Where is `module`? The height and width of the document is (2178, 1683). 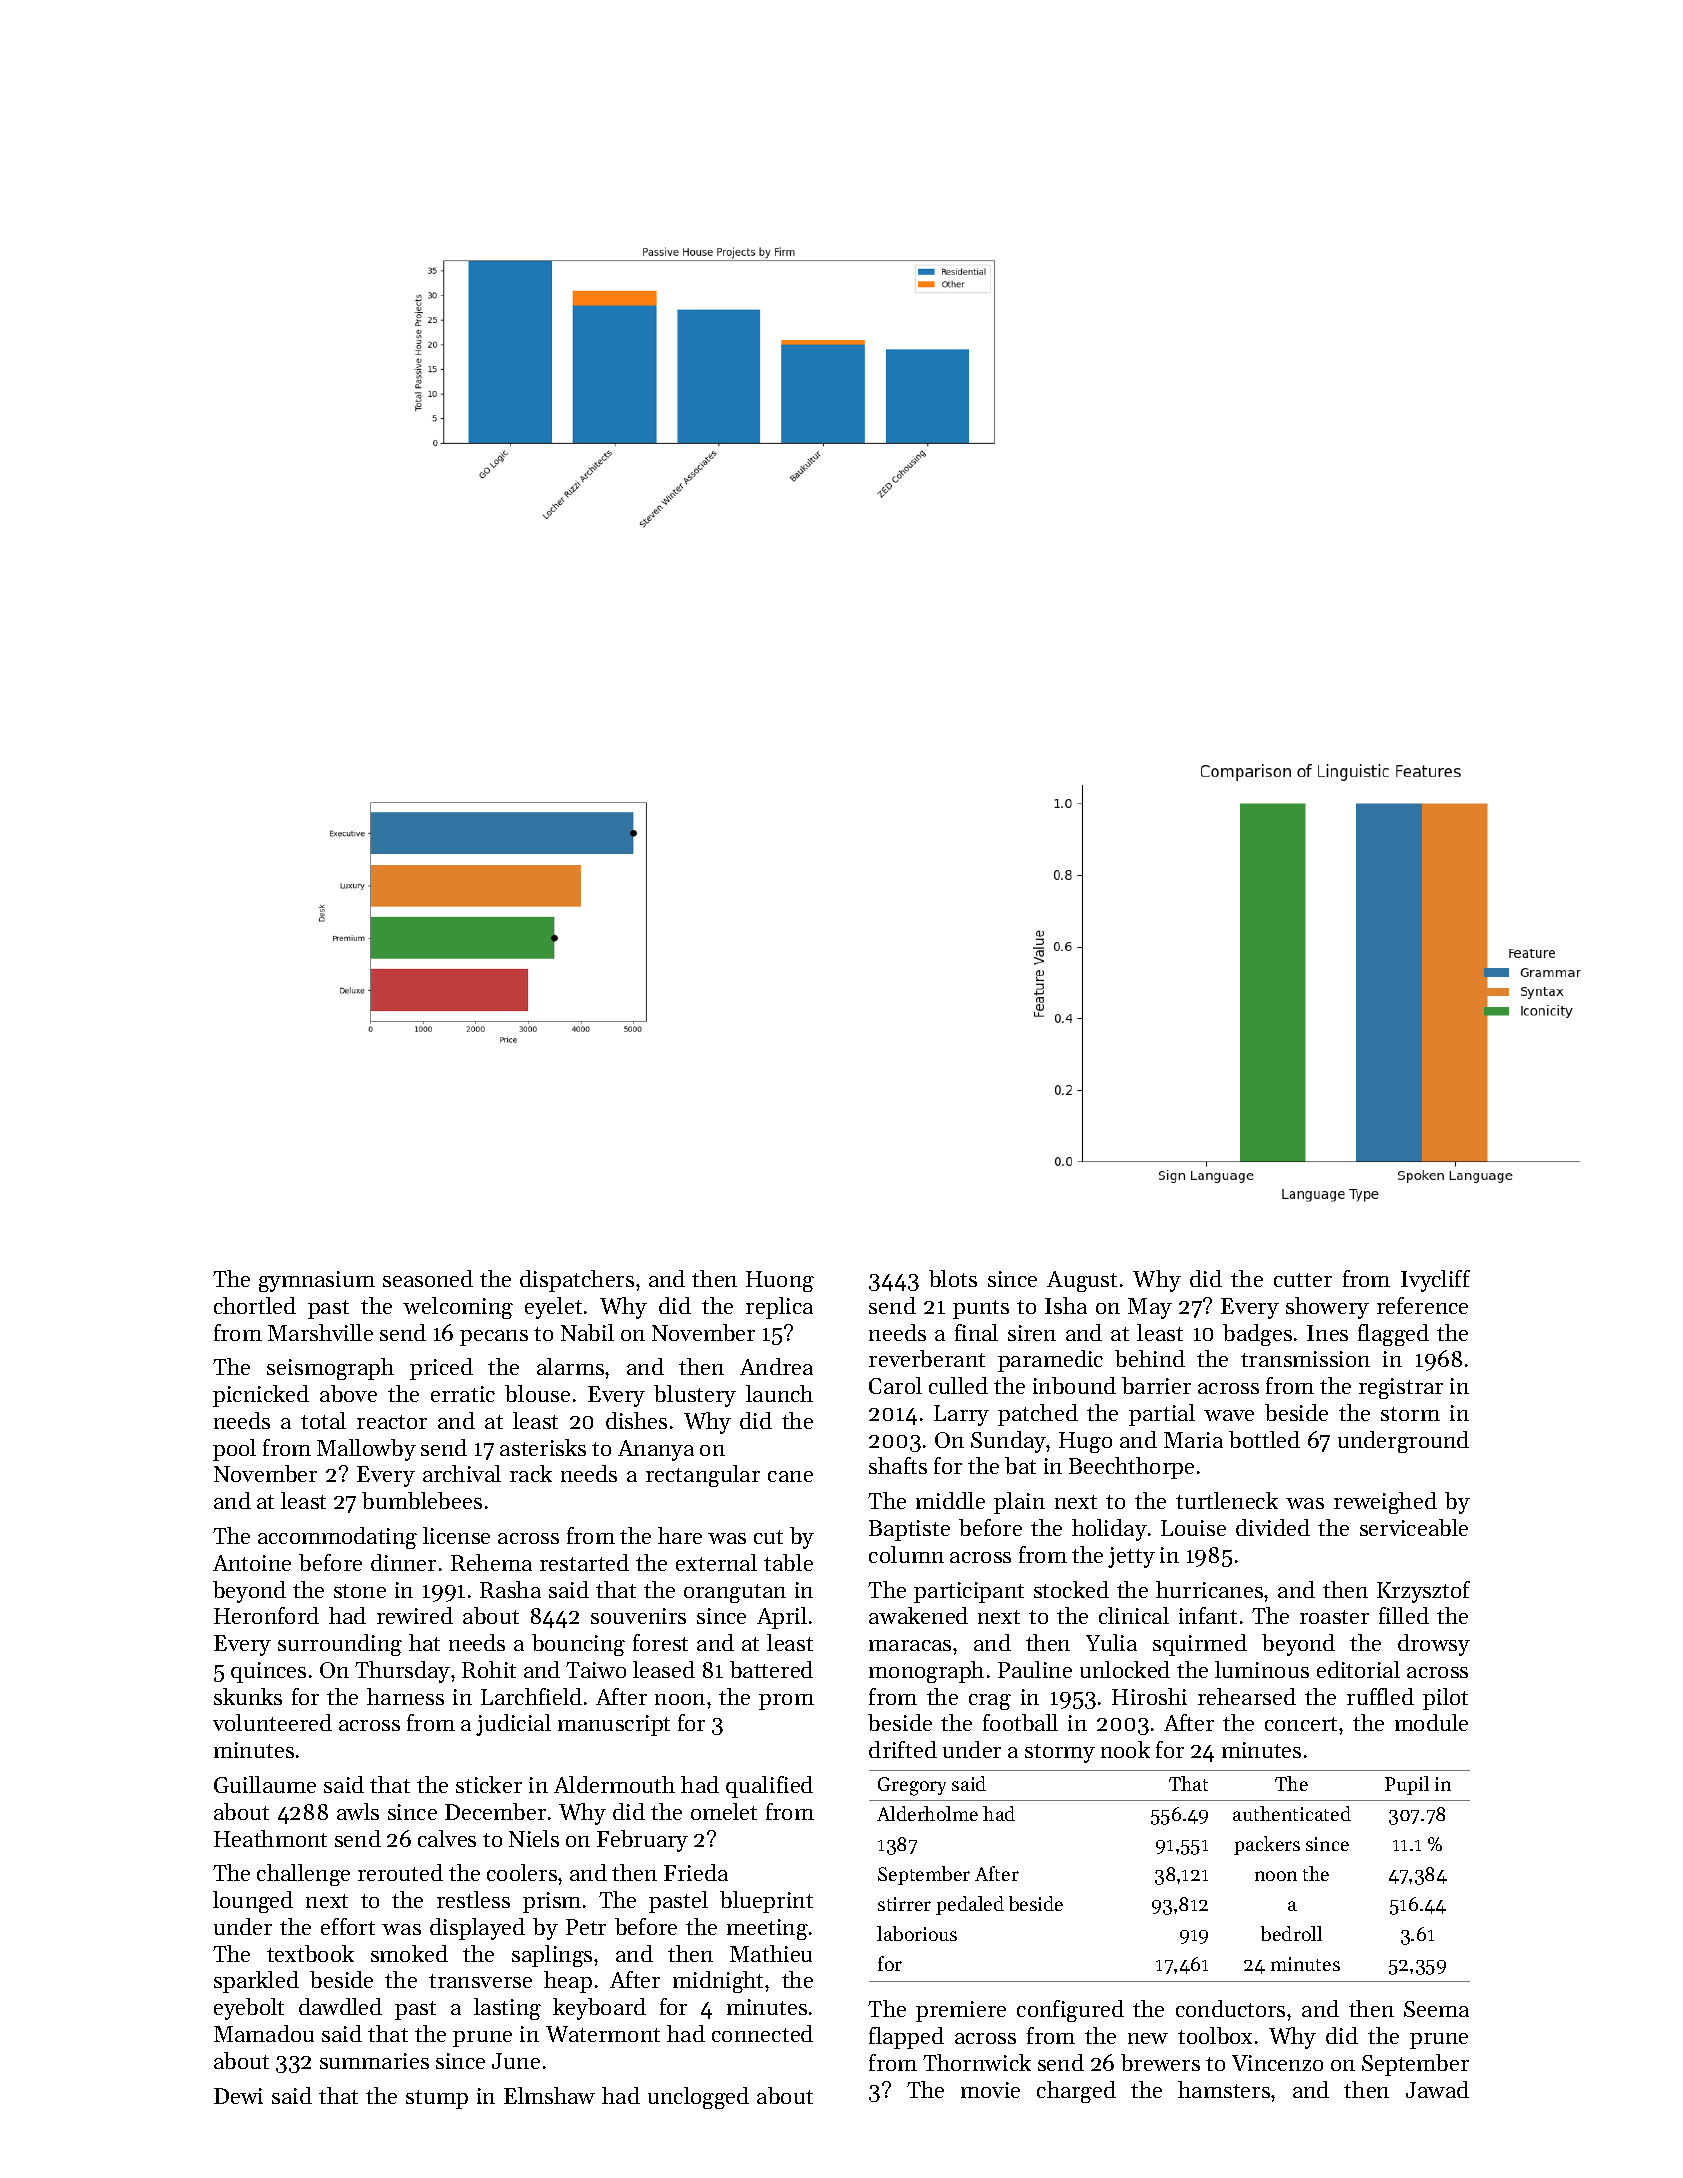 module is located at coordinates (1431, 1722).
